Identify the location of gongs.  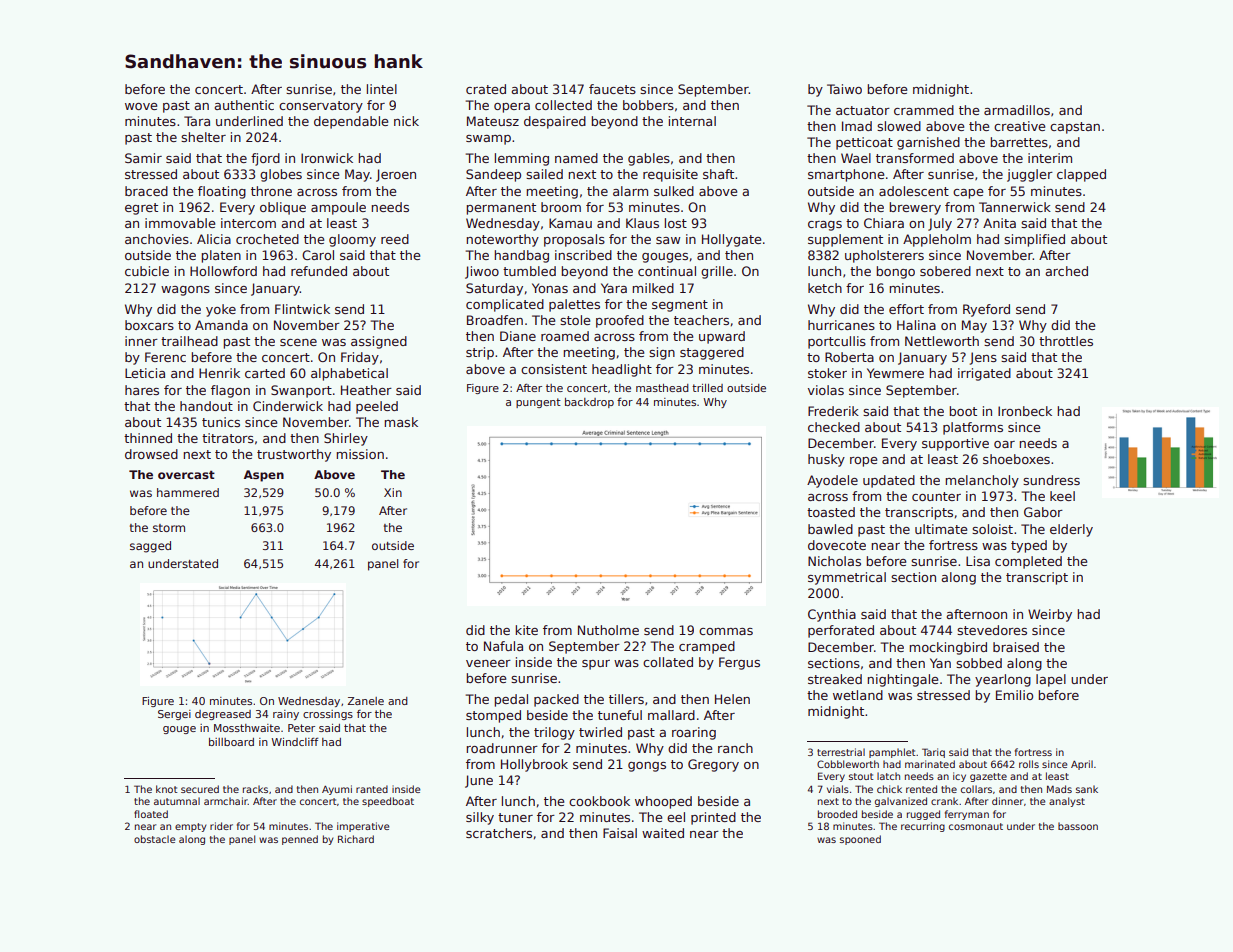
(647, 767).
